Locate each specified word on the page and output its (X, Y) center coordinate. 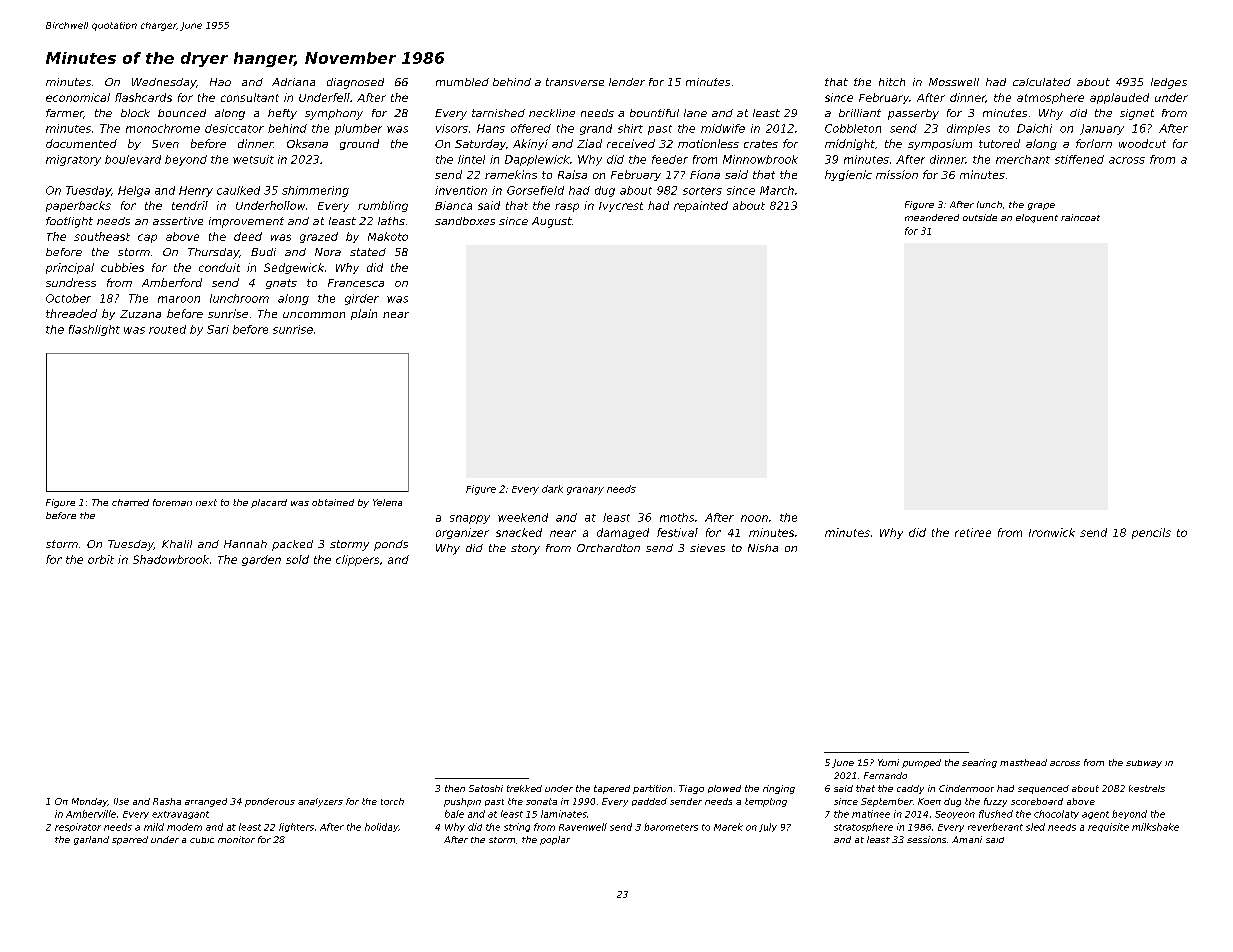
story (525, 549)
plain (364, 314)
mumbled (462, 82)
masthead (1023, 762)
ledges (1169, 83)
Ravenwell (583, 827)
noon (754, 518)
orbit (101, 559)
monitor (236, 839)
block (135, 113)
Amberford (172, 282)
